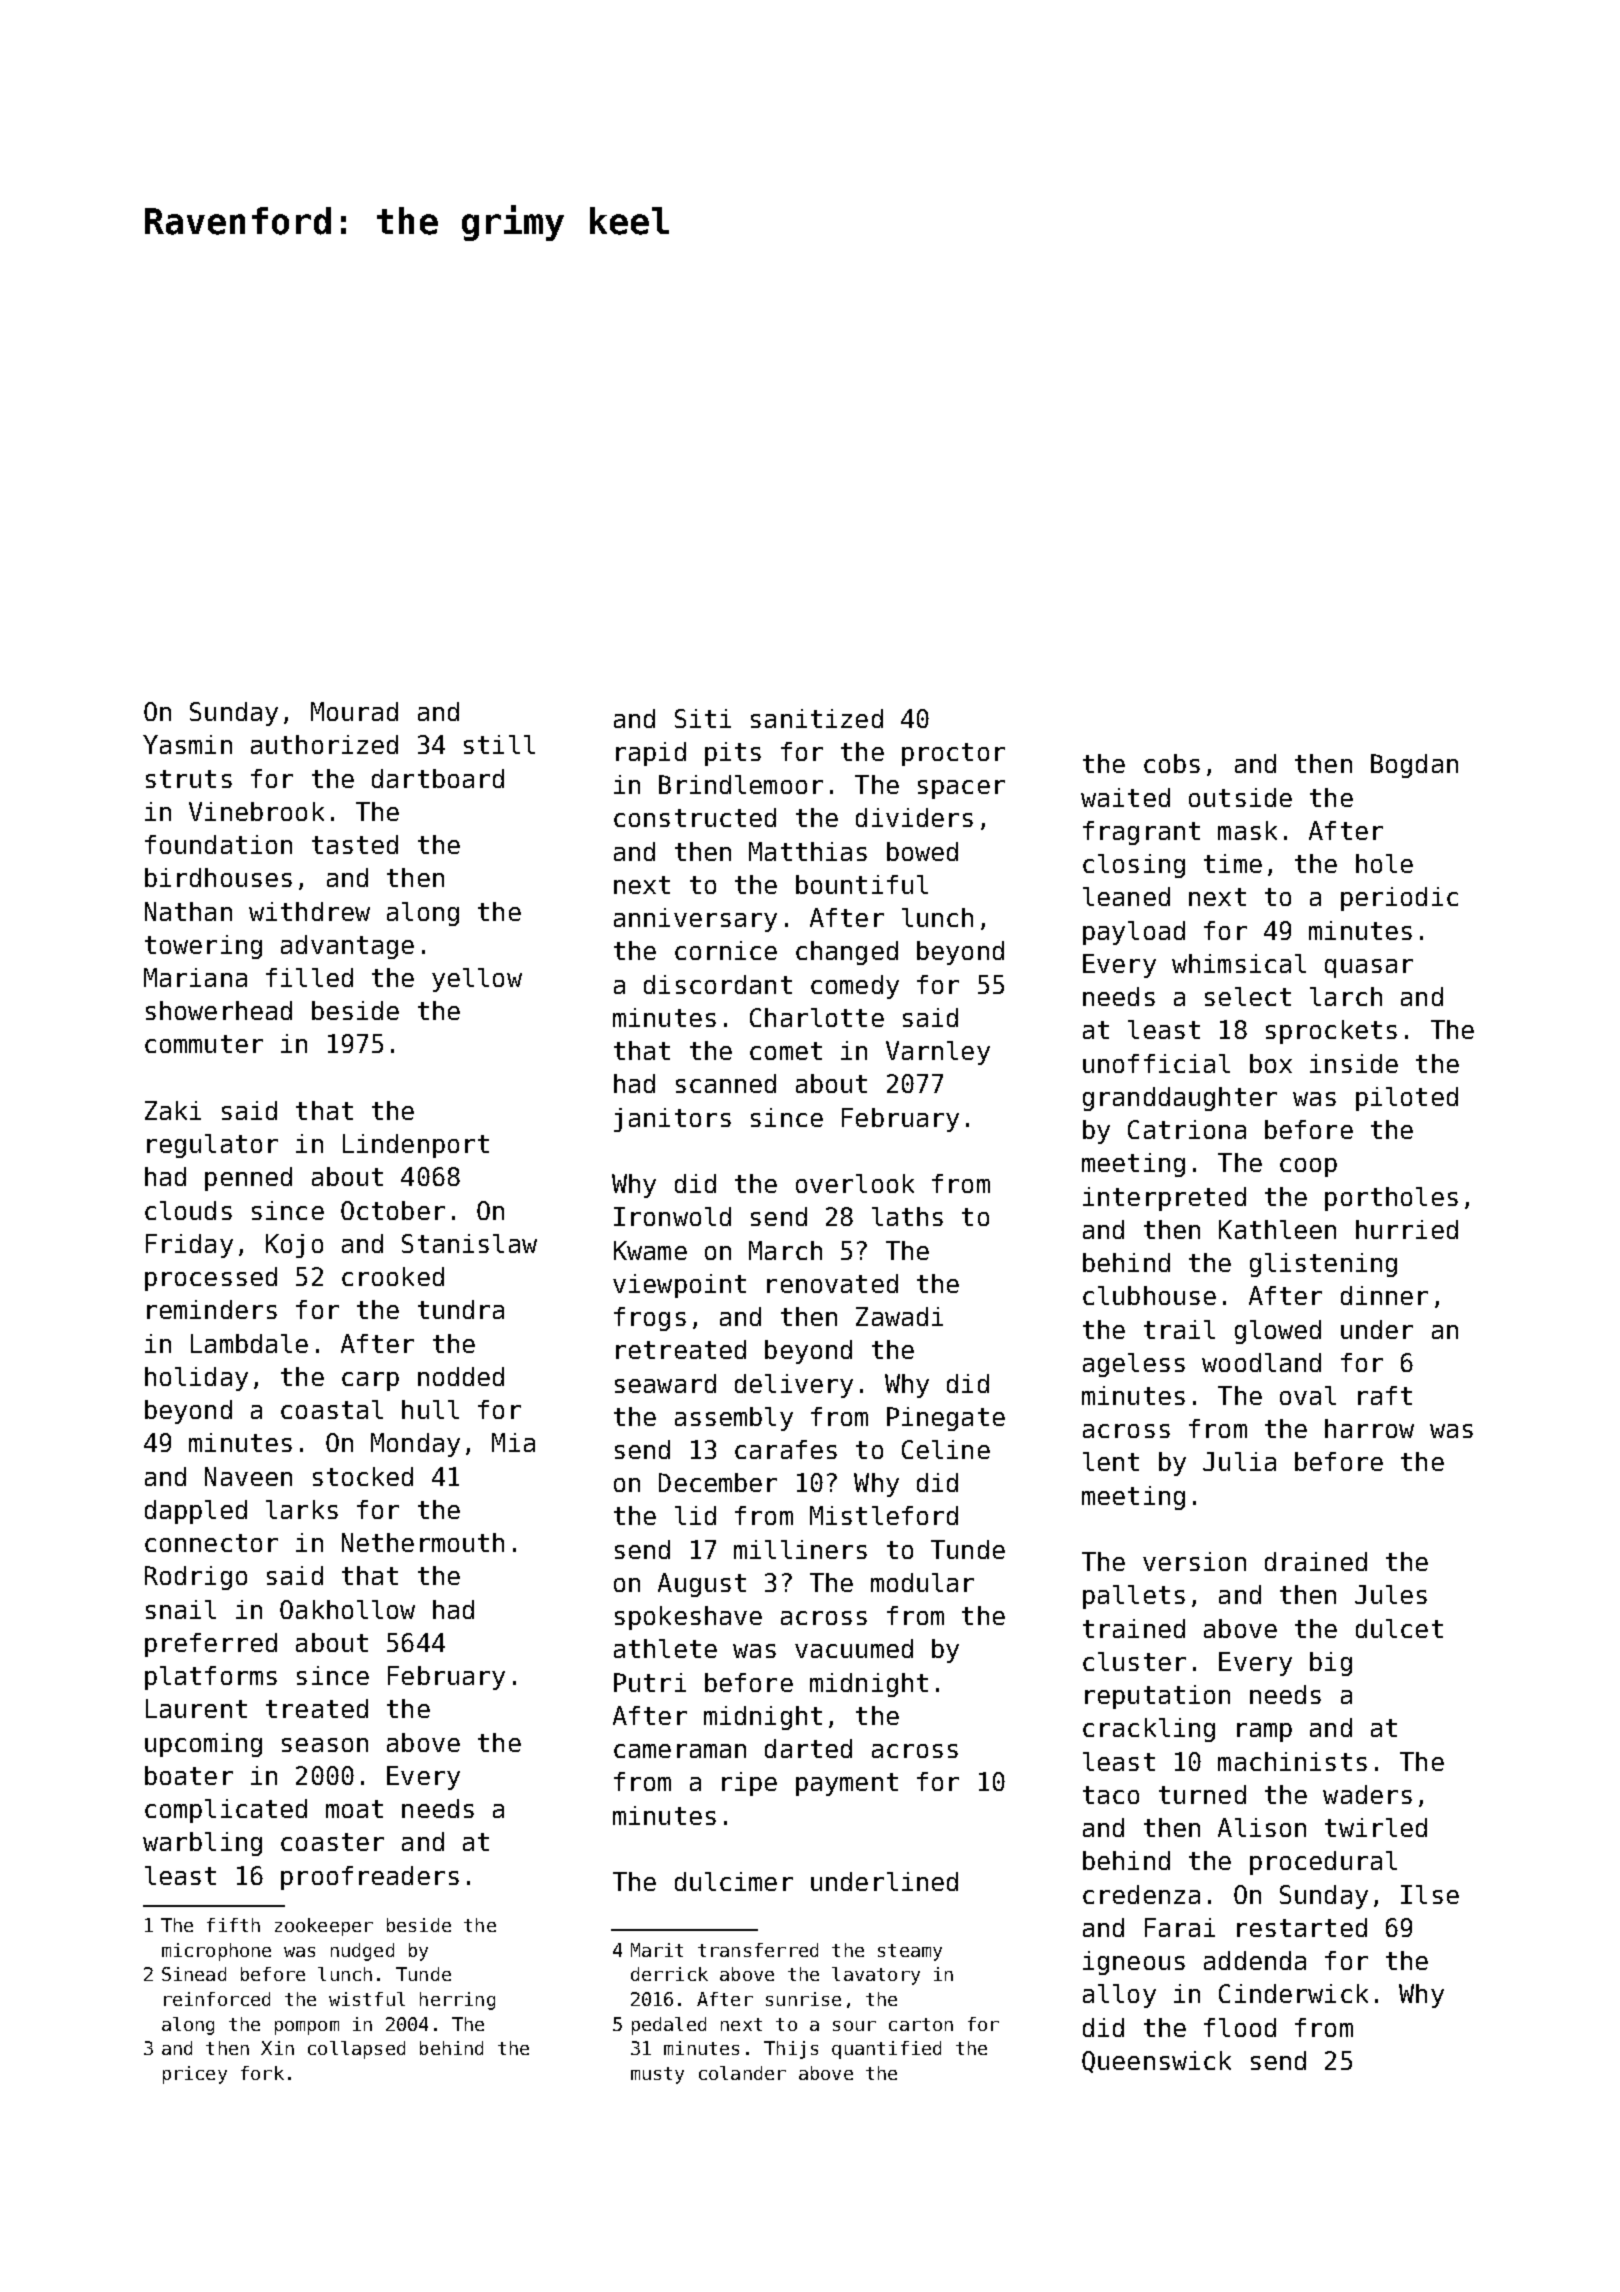 This screenshot has height=2292, width=1620. I want to click on periodic, so click(1399, 899).
